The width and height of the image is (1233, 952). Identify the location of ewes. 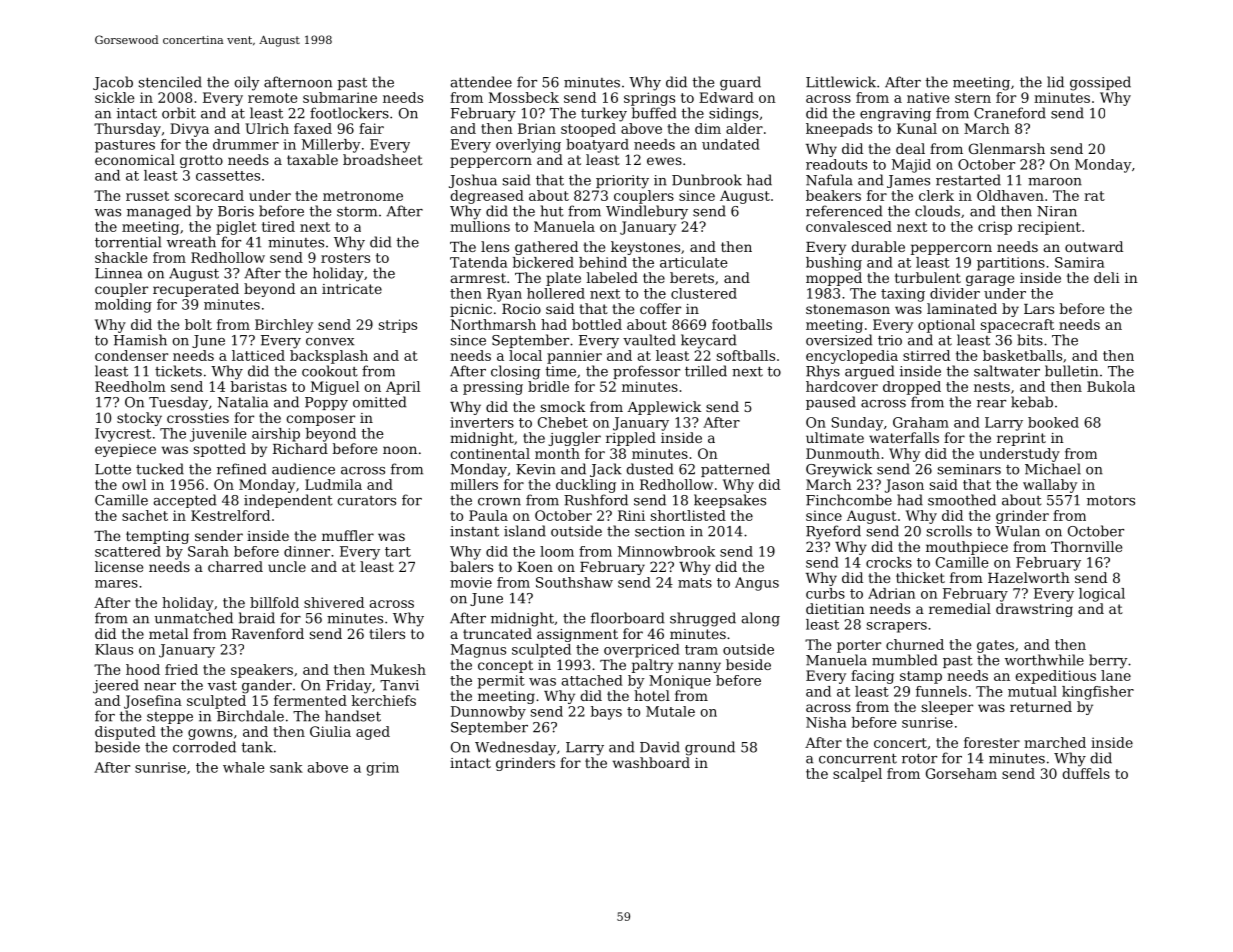
(664, 161).
